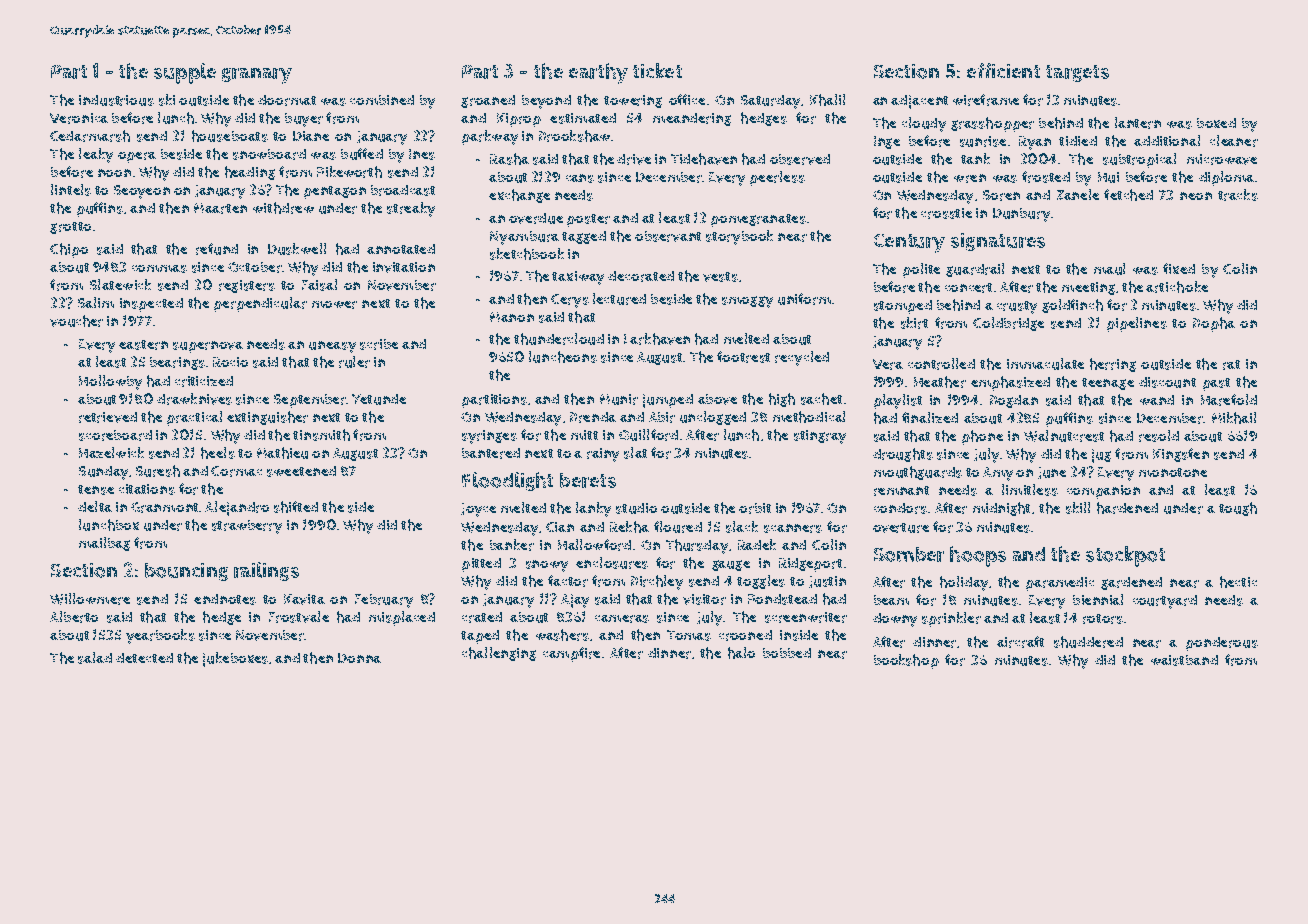 This screenshot has height=924, width=1308. I want to click on polite, so click(921, 270).
